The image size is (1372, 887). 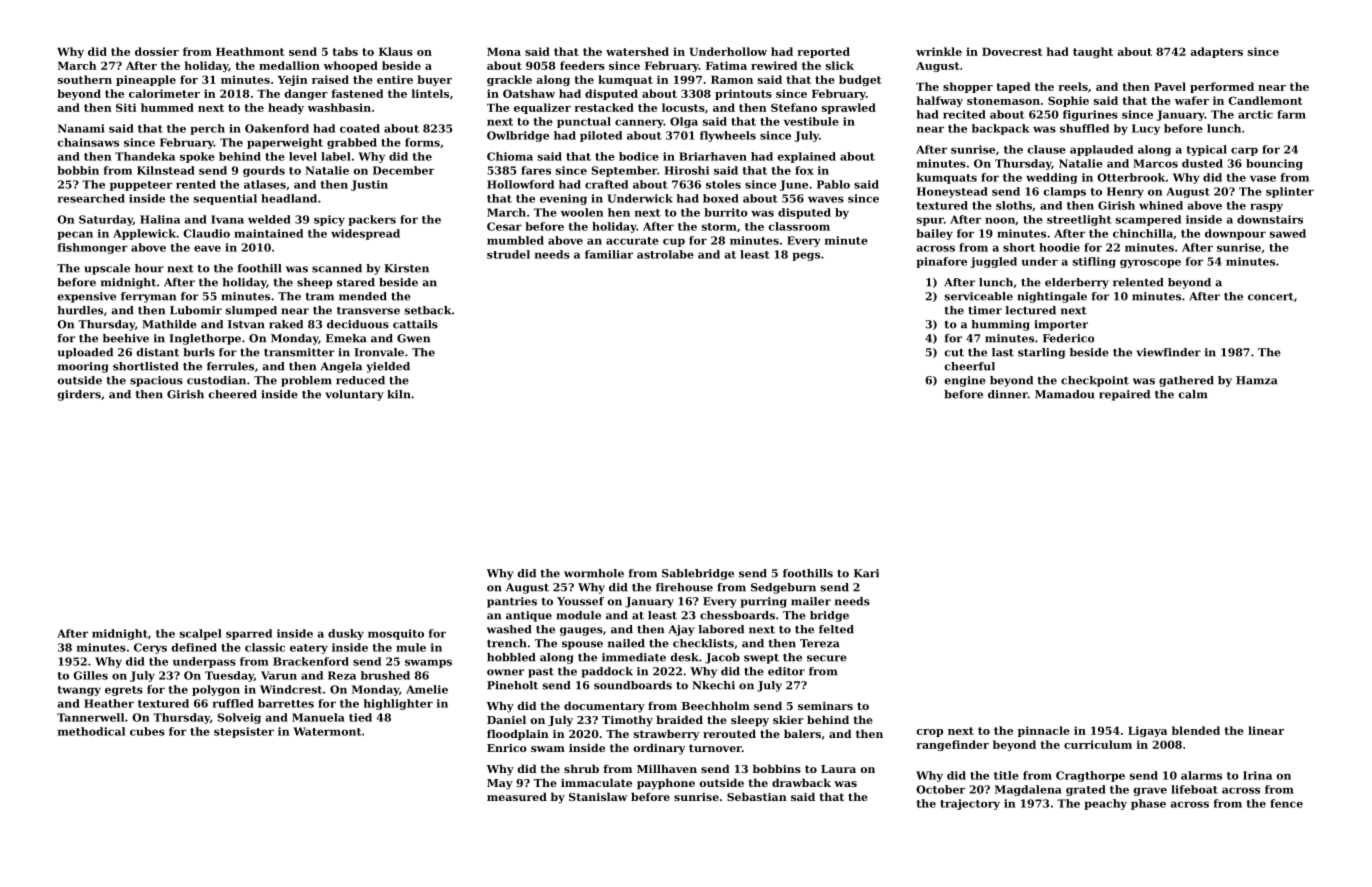 I want to click on Kari, so click(x=866, y=573).
